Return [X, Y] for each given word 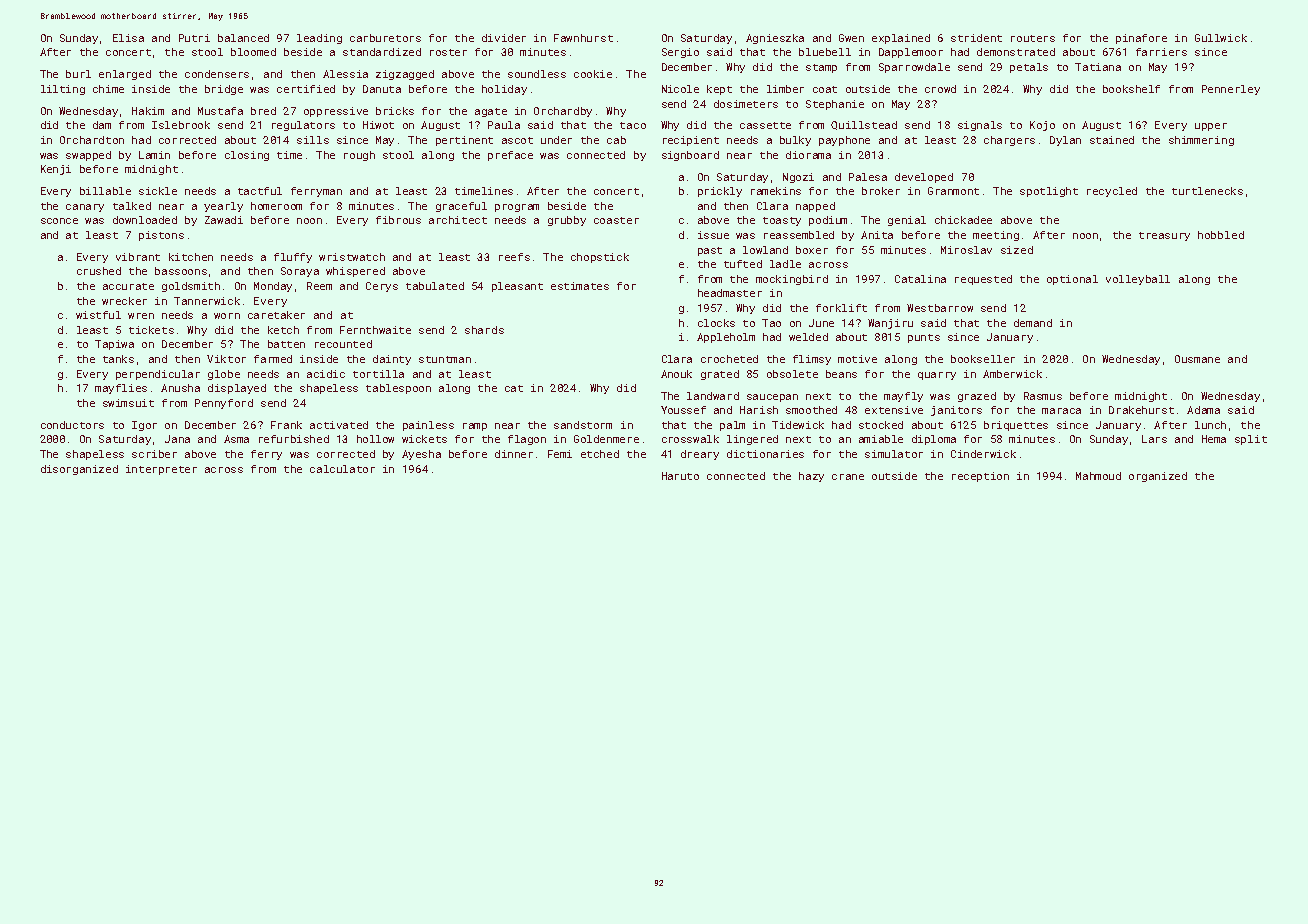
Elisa [128, 38]
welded [808, 337]
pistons [161, 236]
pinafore [1141, 39]
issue [713, 235]
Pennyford [224, 404]
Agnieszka [775, 39]
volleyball [1138, 280]
